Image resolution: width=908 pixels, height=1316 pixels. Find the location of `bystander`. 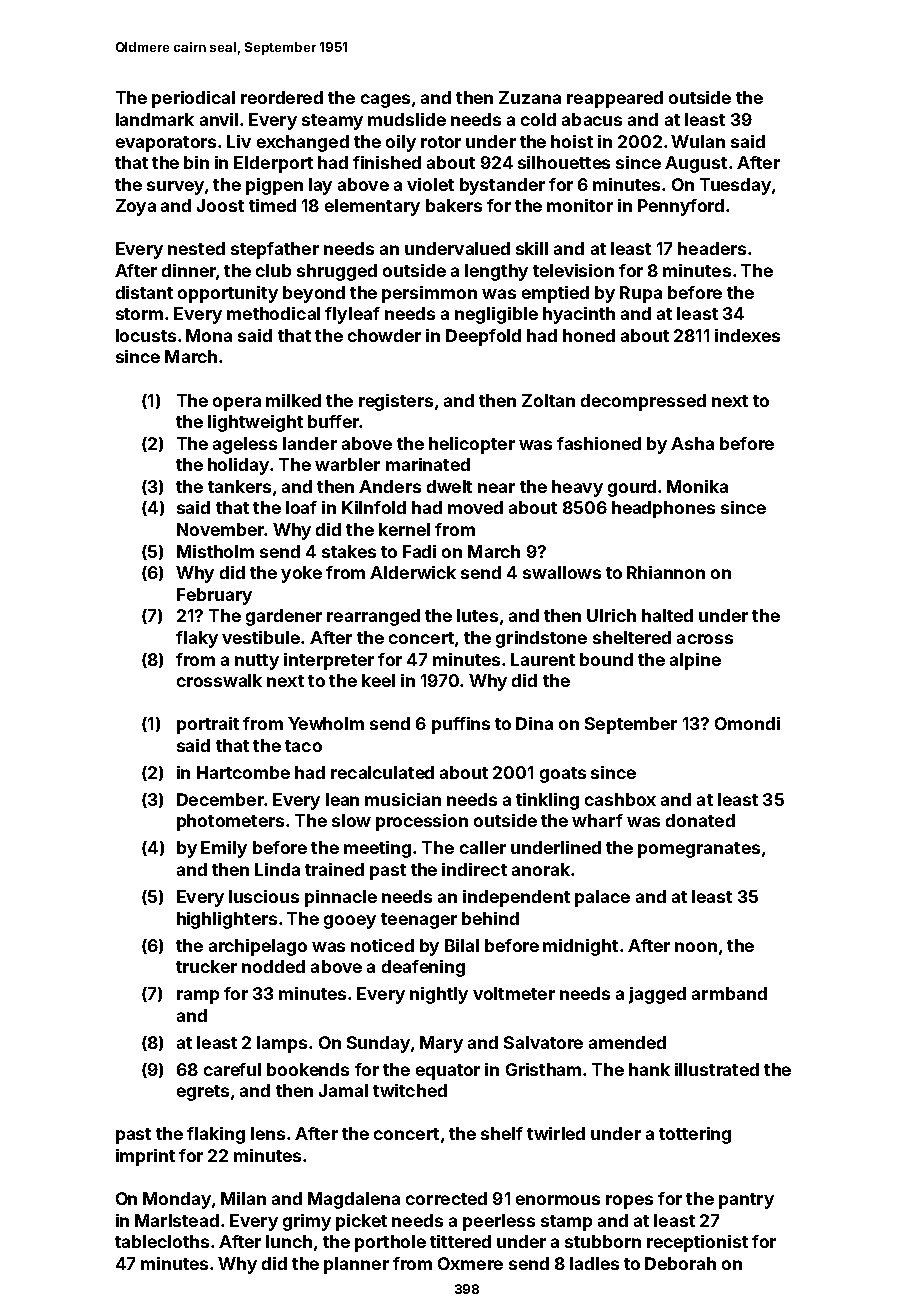

bystander is located at coordinates (502, 186).
